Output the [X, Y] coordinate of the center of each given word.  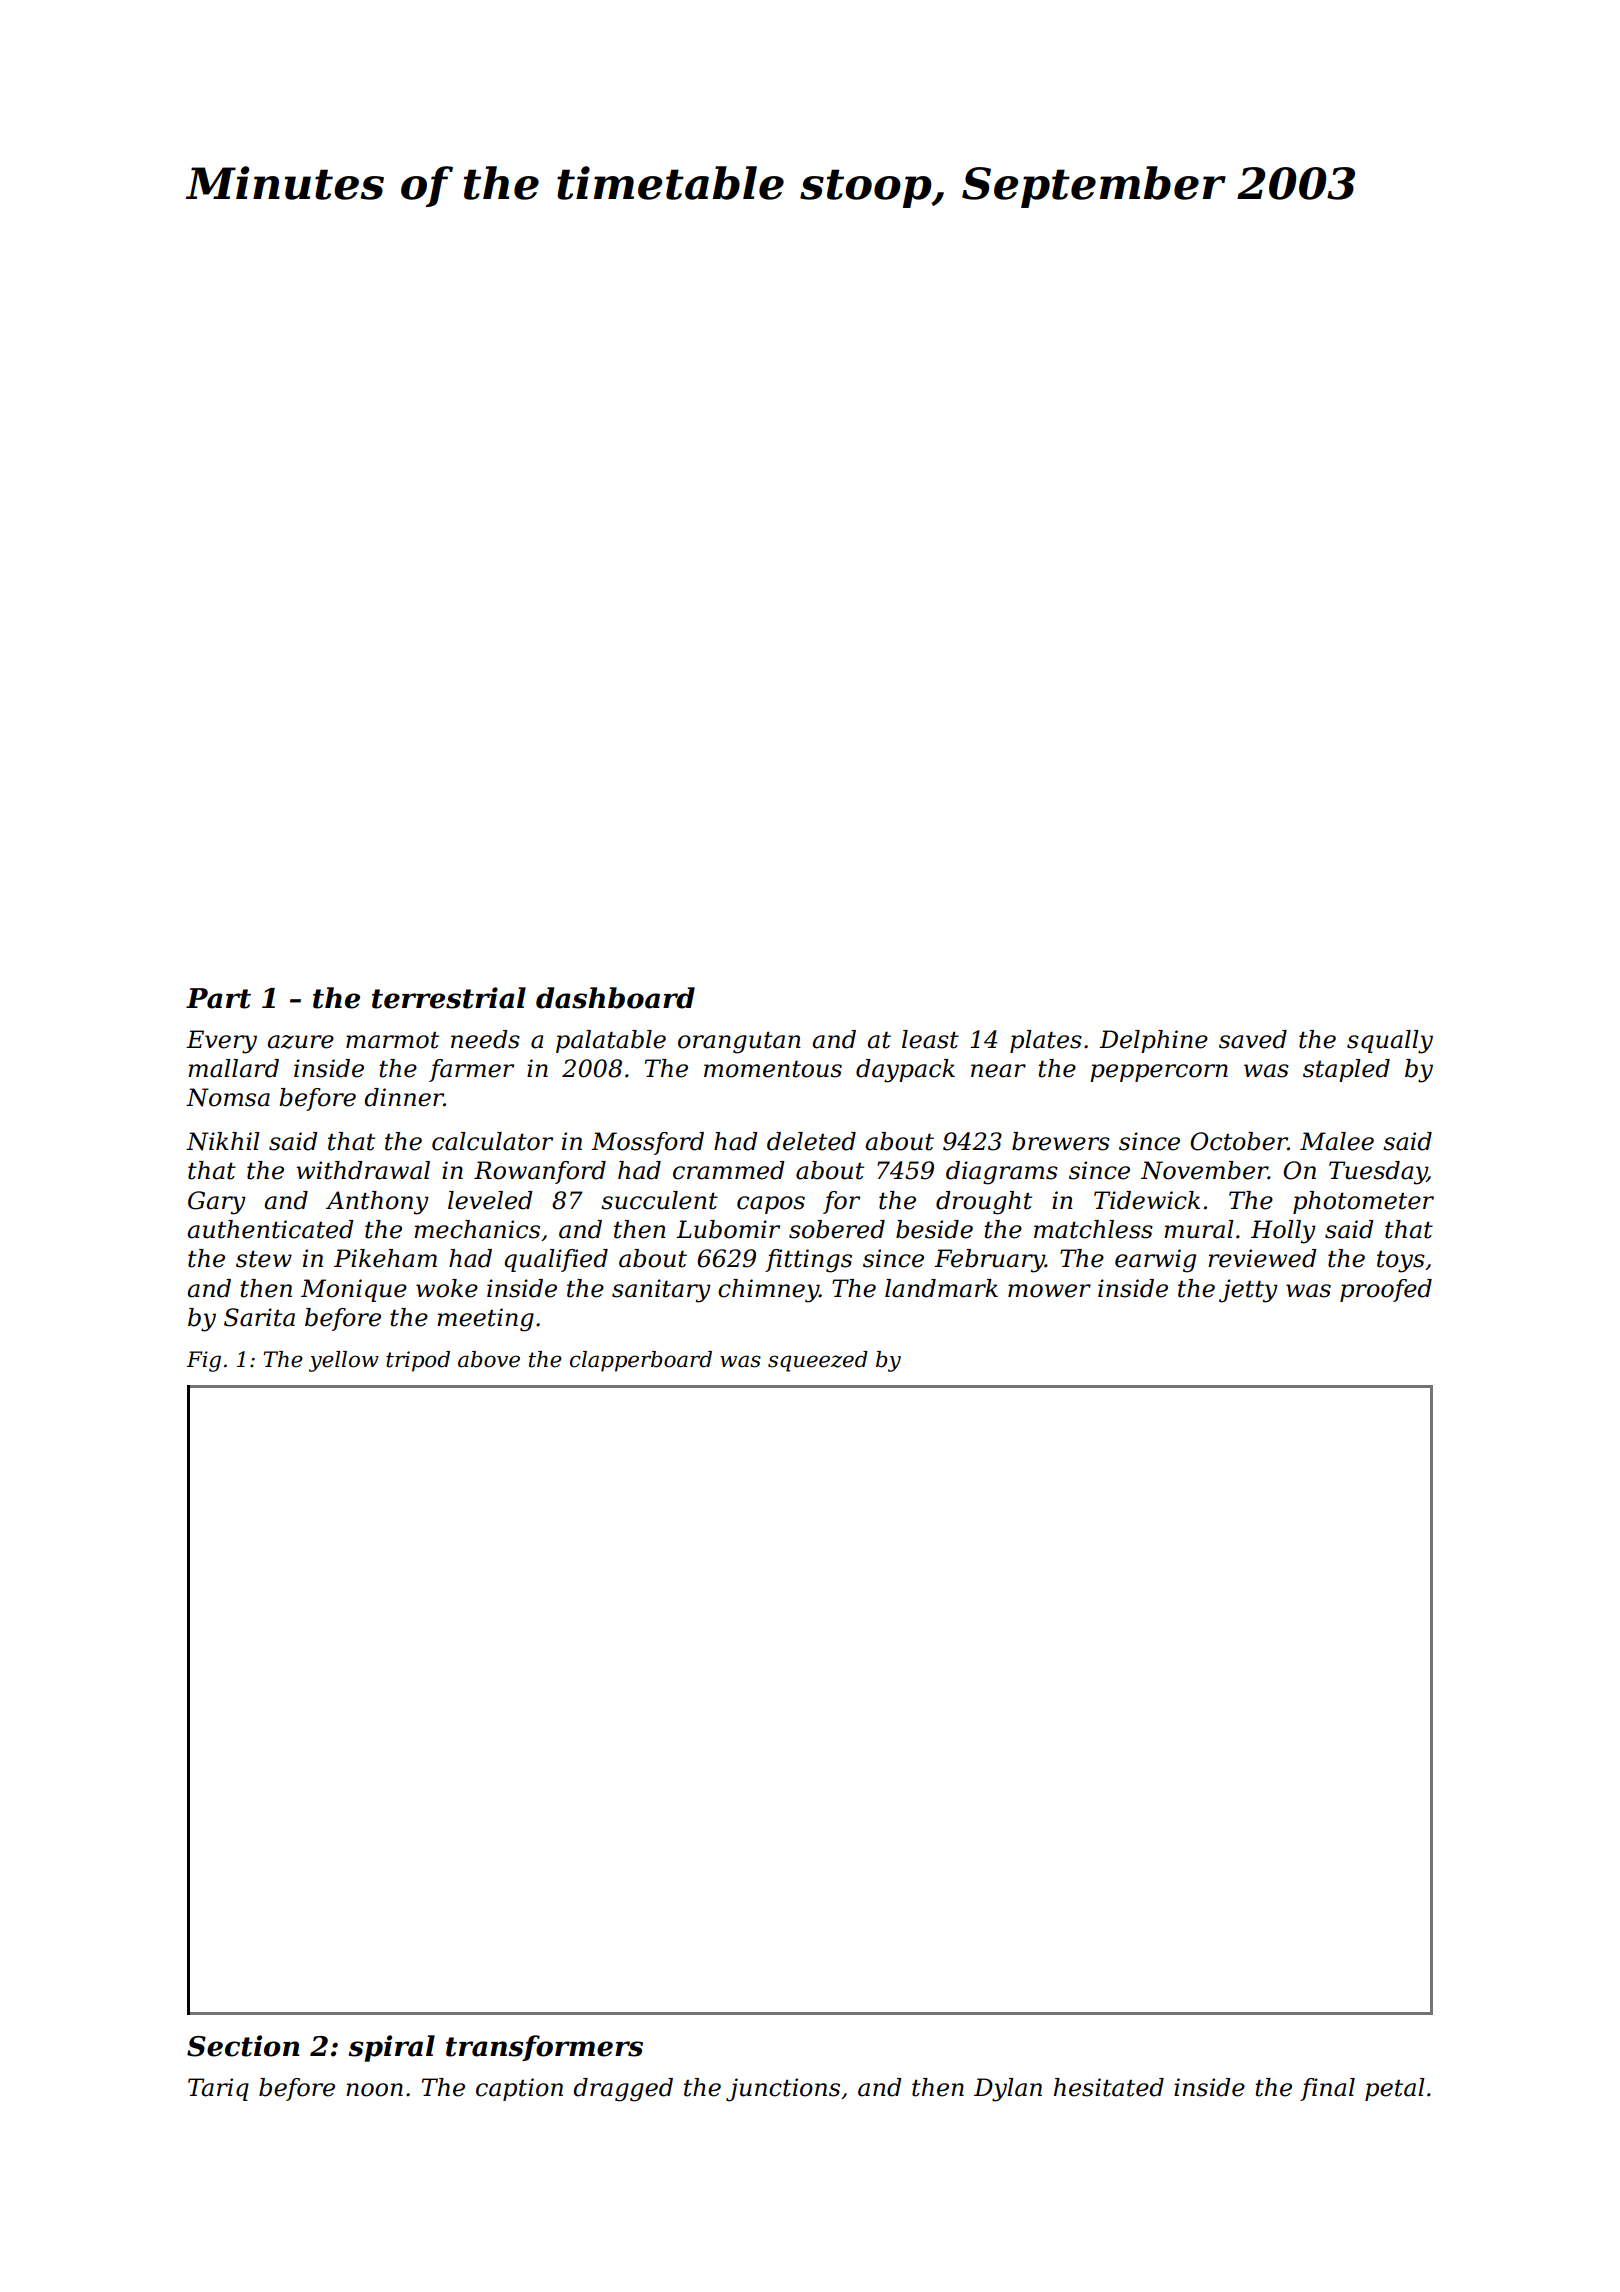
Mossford [647, 1143]
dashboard [615, 998]
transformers [544, 2048]
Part [218, 998]
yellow [344, 1361]
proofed [1386, 1290]
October [1239, 1141]
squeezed [818, 1361]
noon [374, 2090]
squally [1390, 1042]
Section [243, 2046]
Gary [217, 1203]
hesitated [1109, 2087]
